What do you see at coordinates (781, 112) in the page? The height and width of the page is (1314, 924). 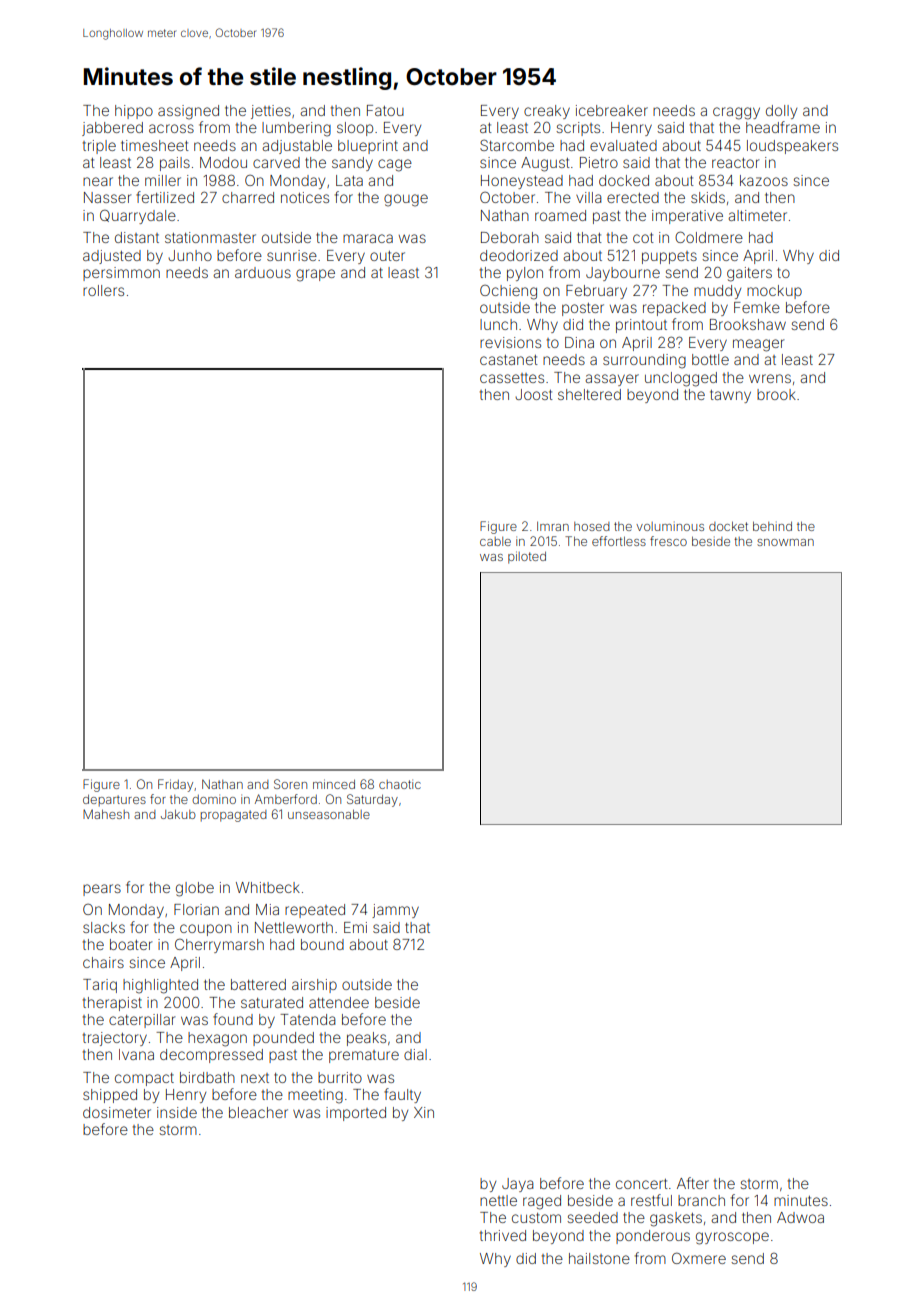 I see `dolly` at bounding box center [781, 112].
